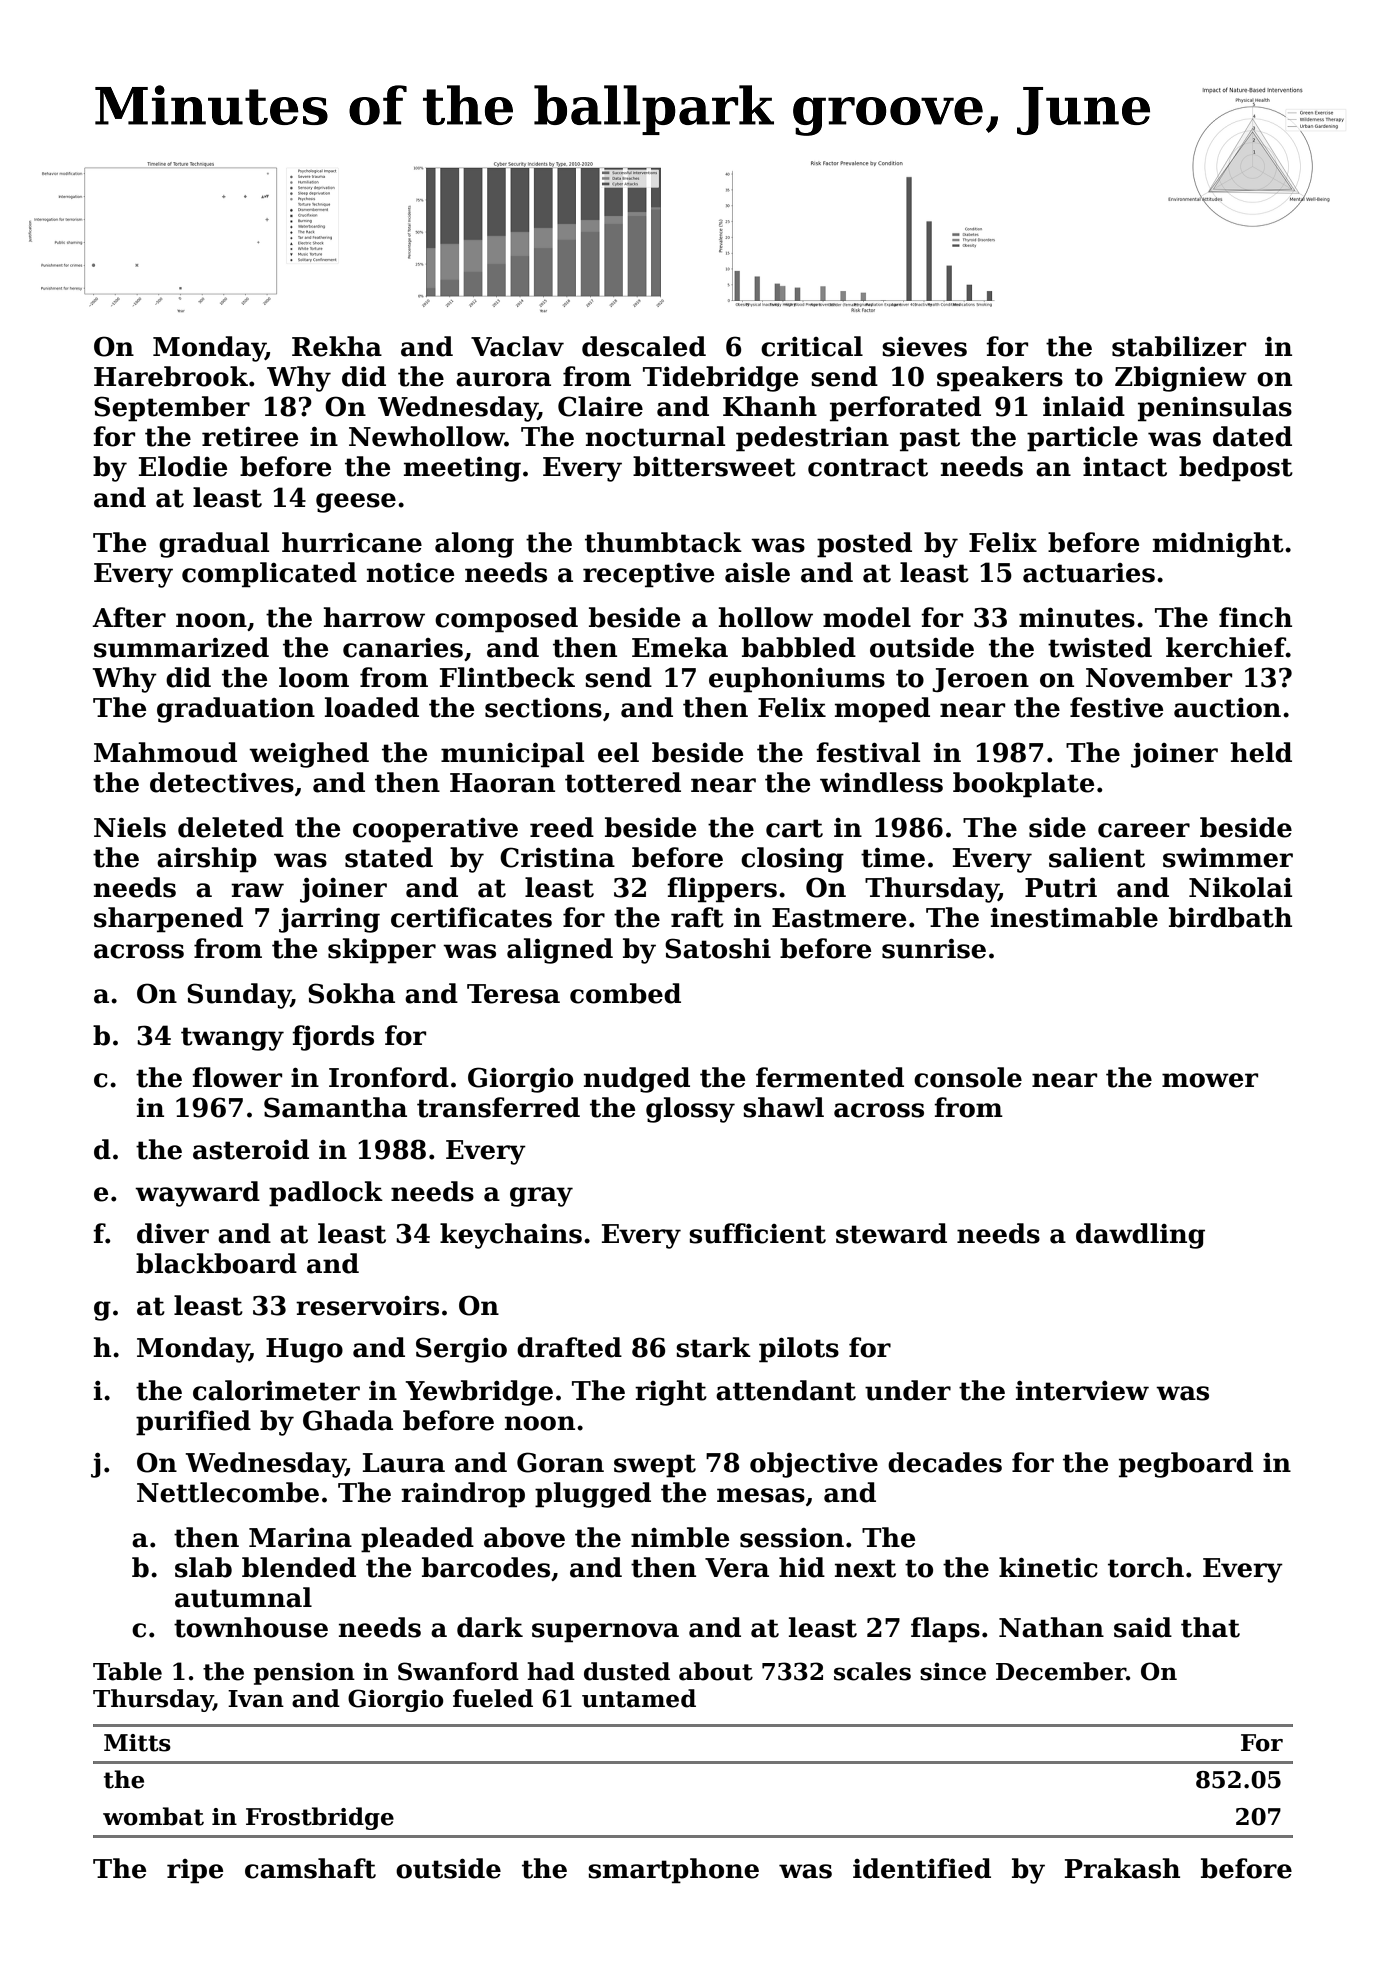  What do you see at coordinates (493, 1698) in the screenshot?
I see `fueled` at bounding box center [493, 1698].
